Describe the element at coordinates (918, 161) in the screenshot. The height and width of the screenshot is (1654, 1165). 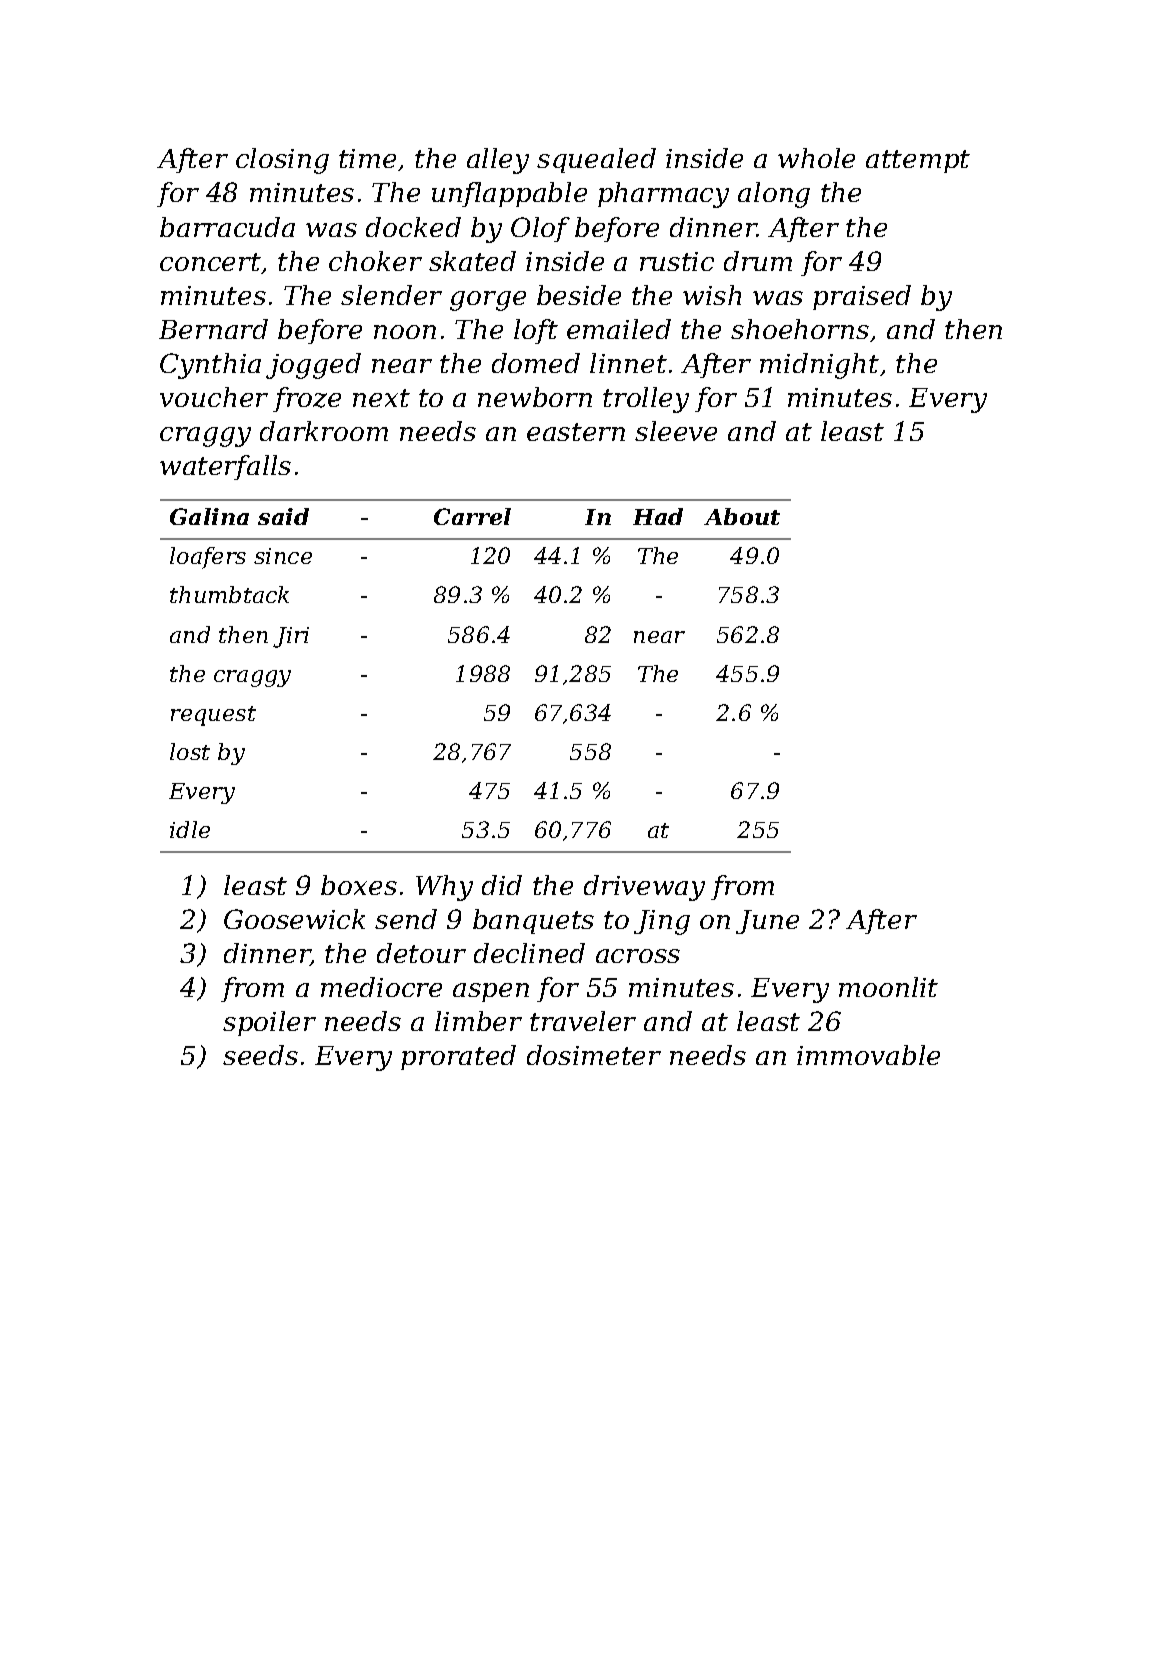
I see `attempt` at that location.
